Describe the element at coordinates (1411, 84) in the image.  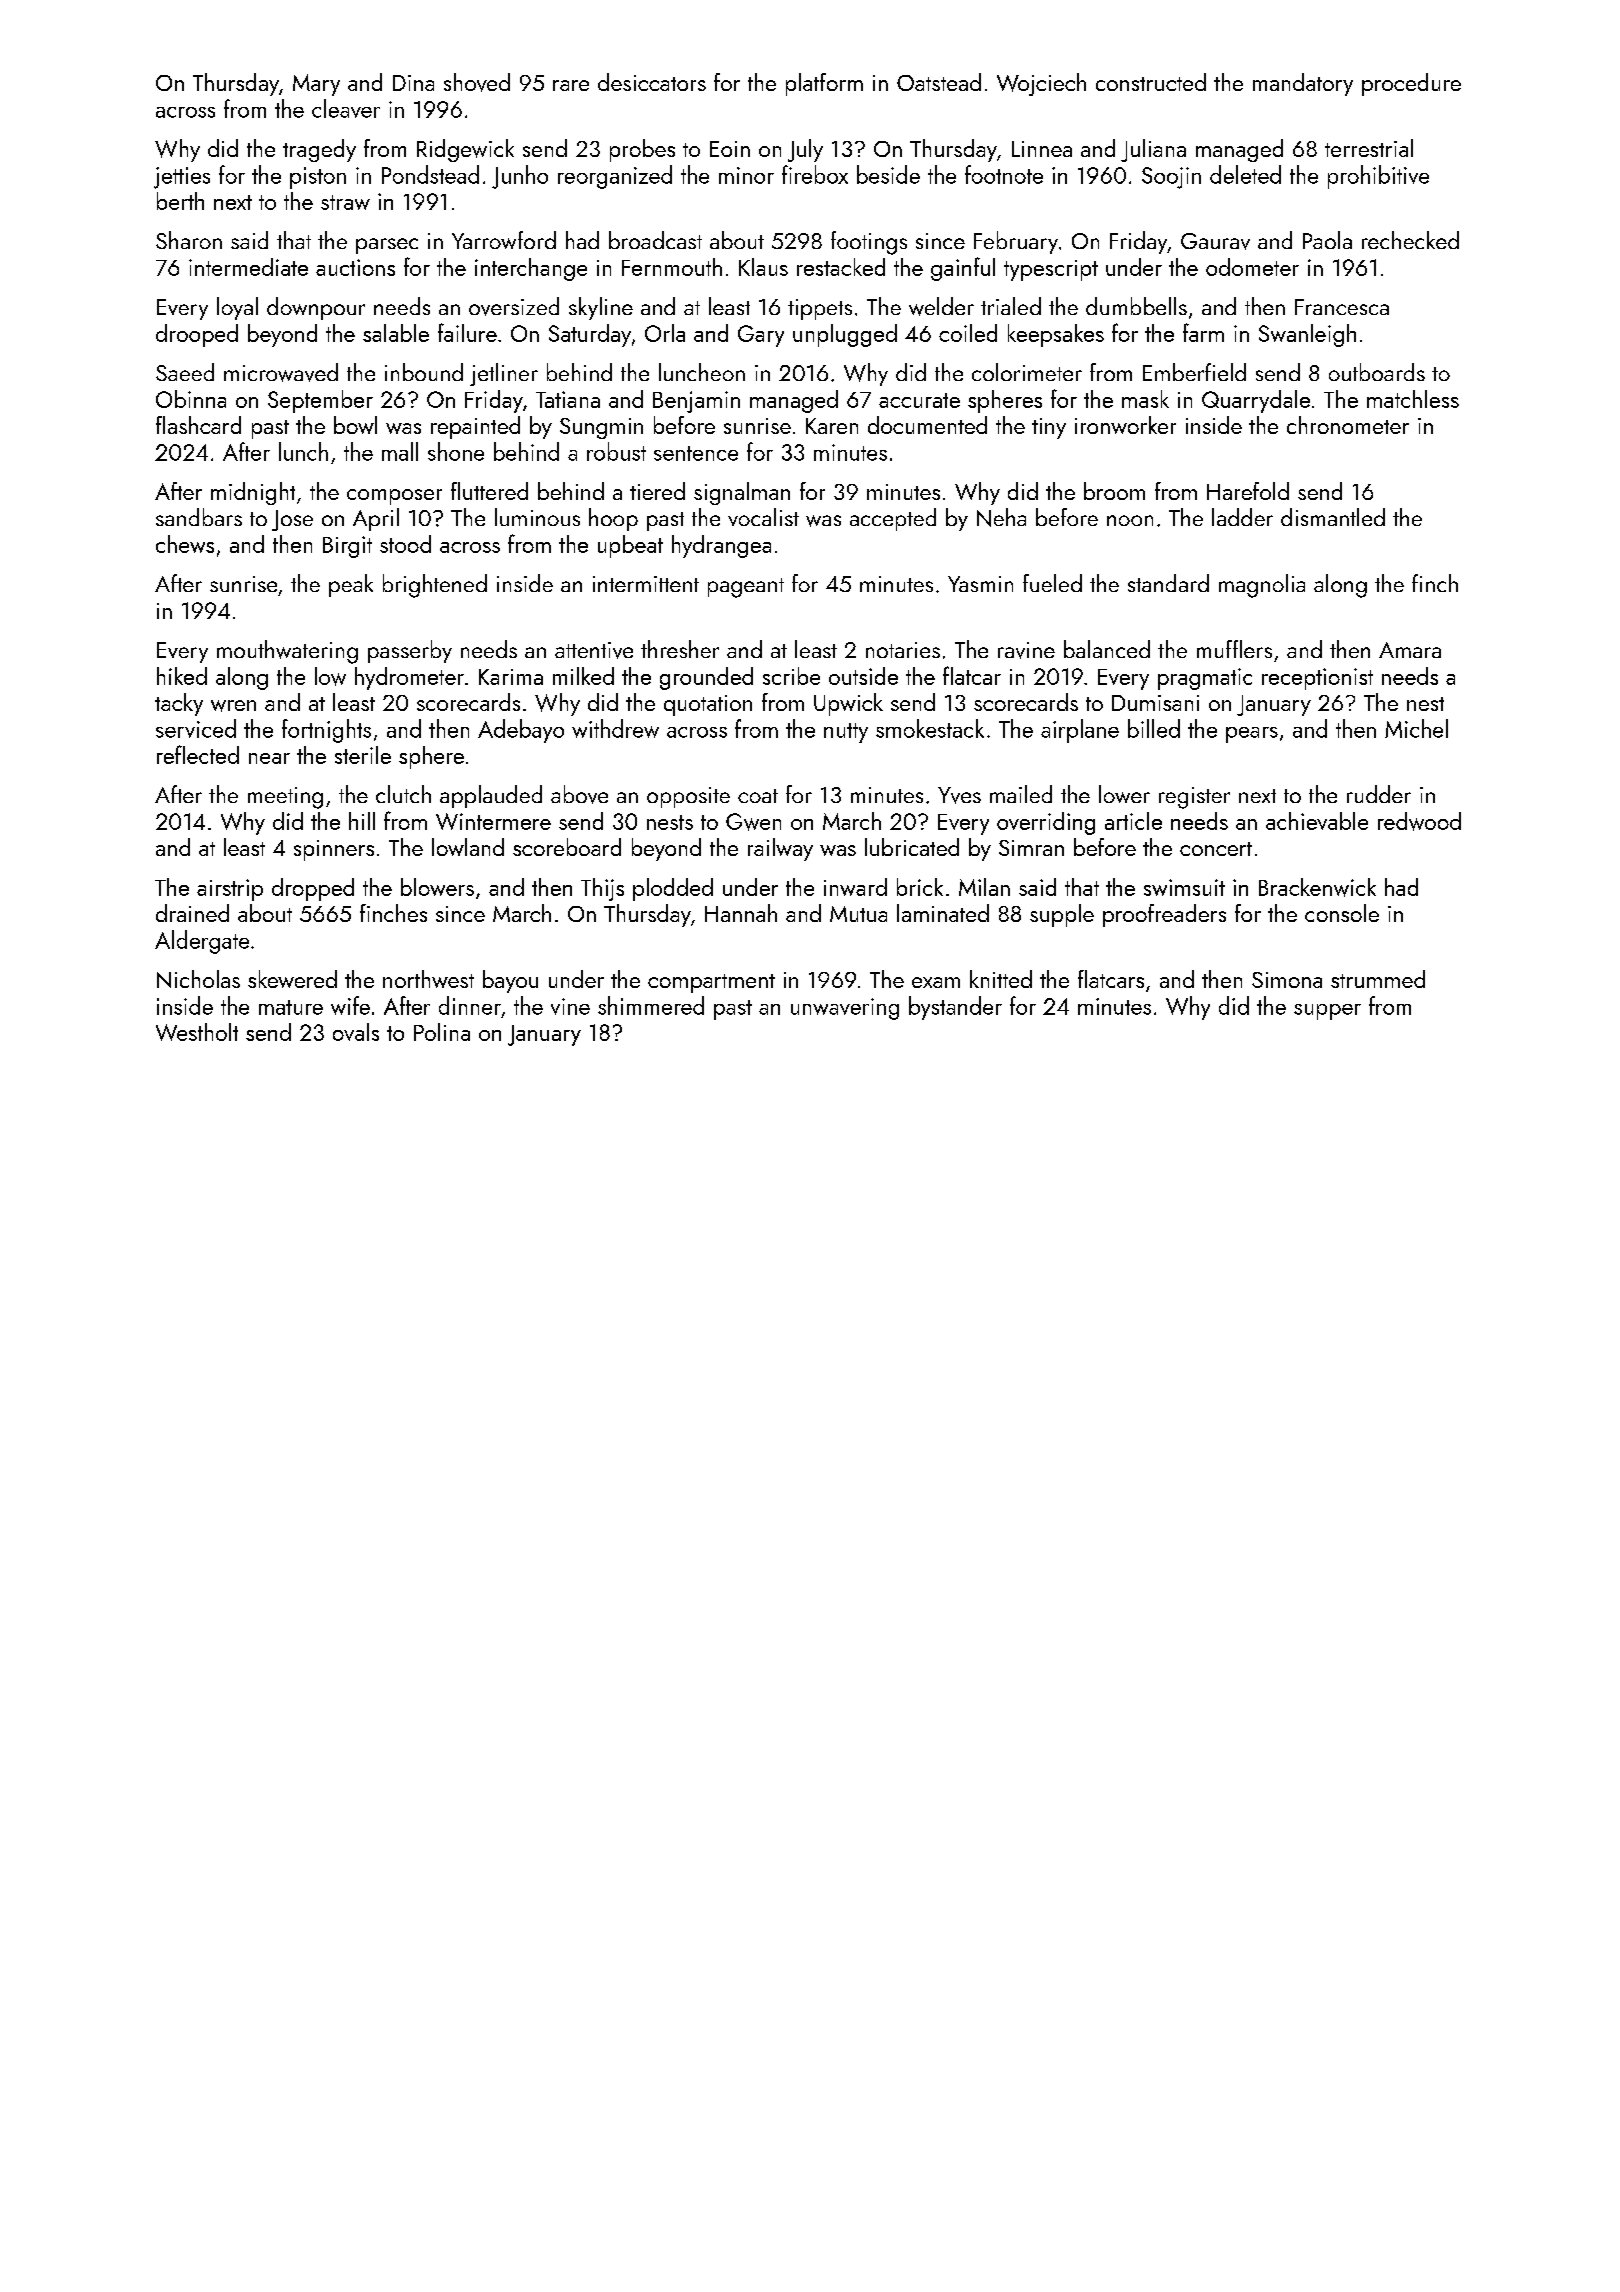
I see `procedure` at that location.
